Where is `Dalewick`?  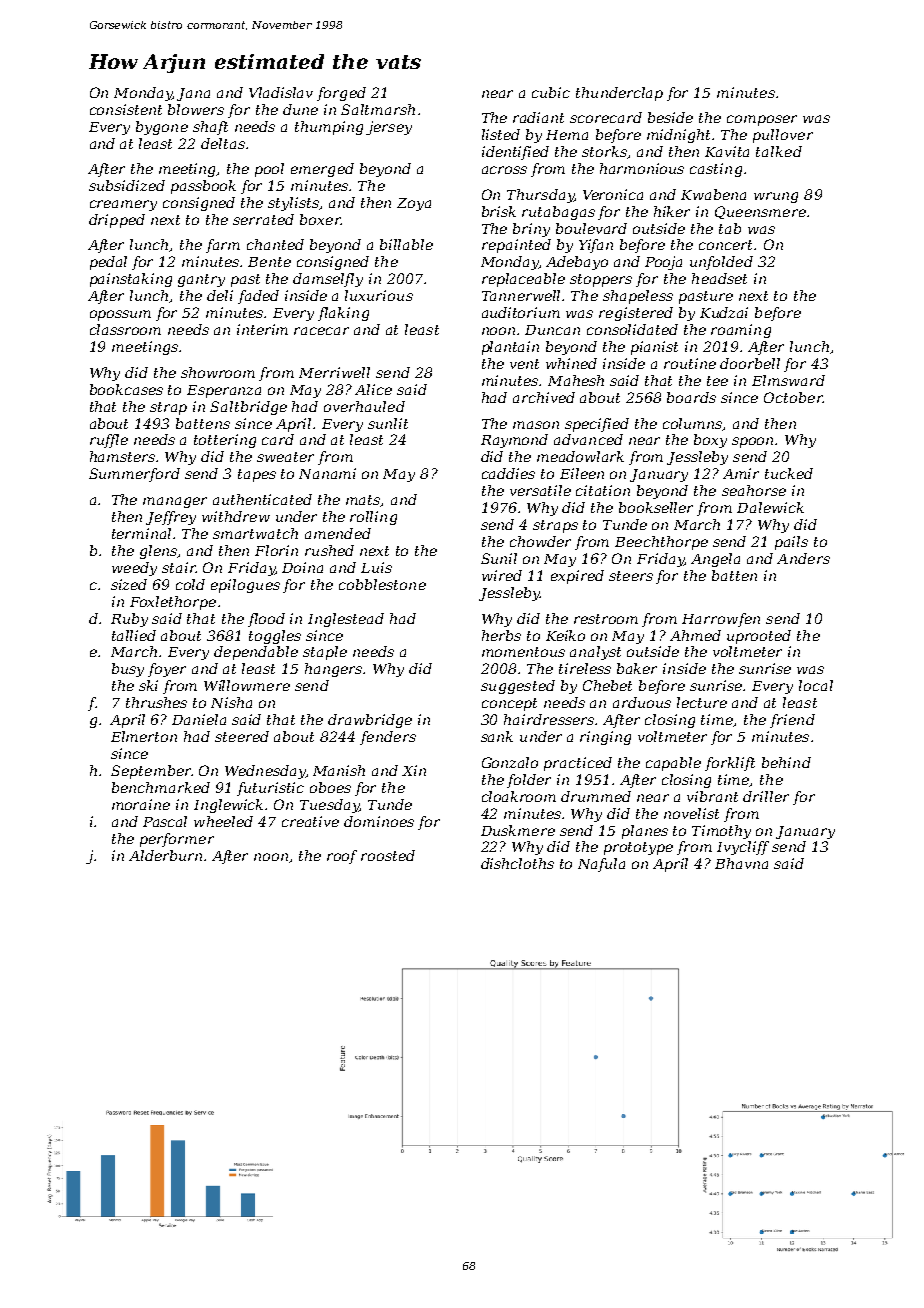
Dalewick is located at coordinates (770, 507).
